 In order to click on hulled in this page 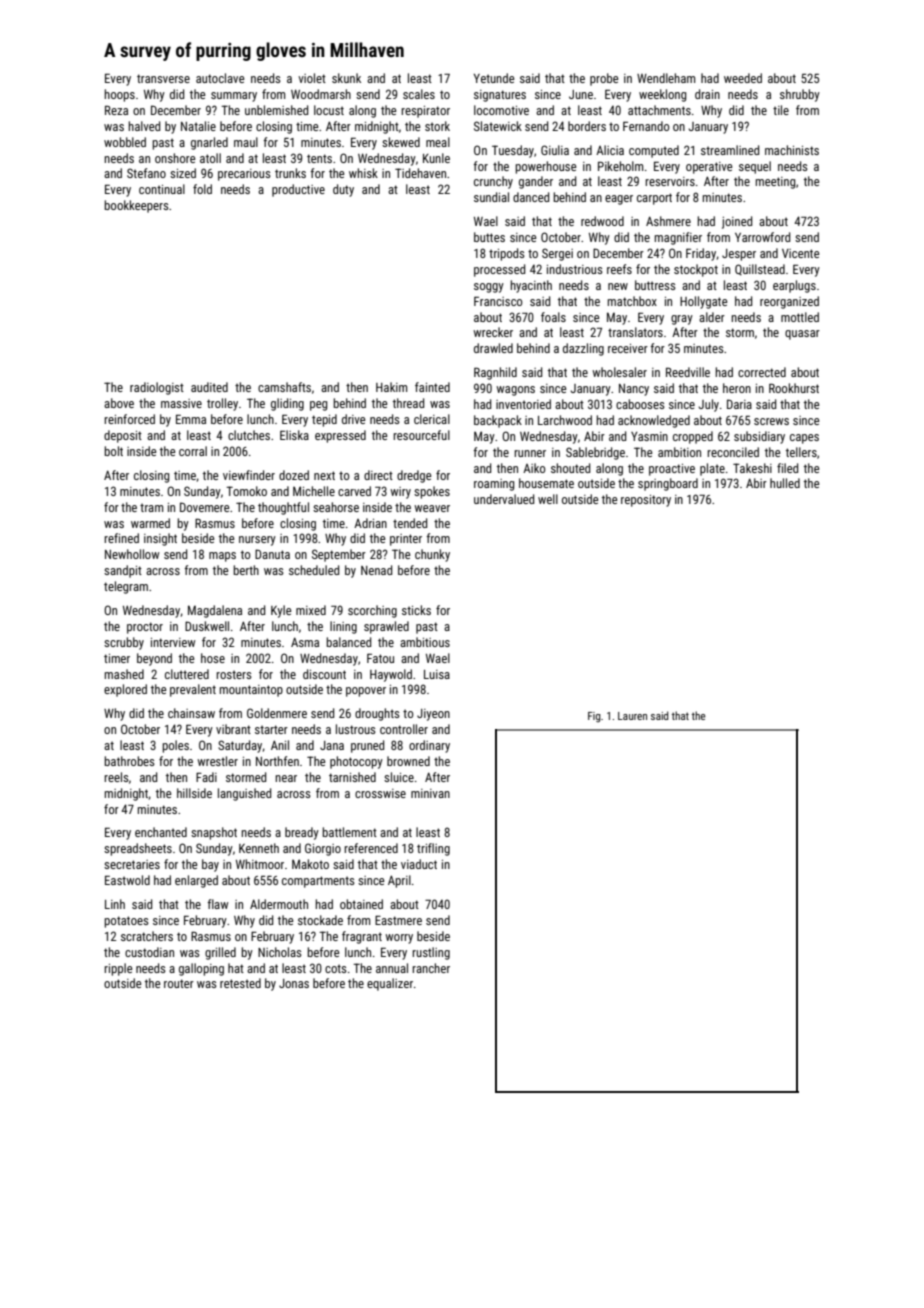, I will do `click(785, 483)`.
